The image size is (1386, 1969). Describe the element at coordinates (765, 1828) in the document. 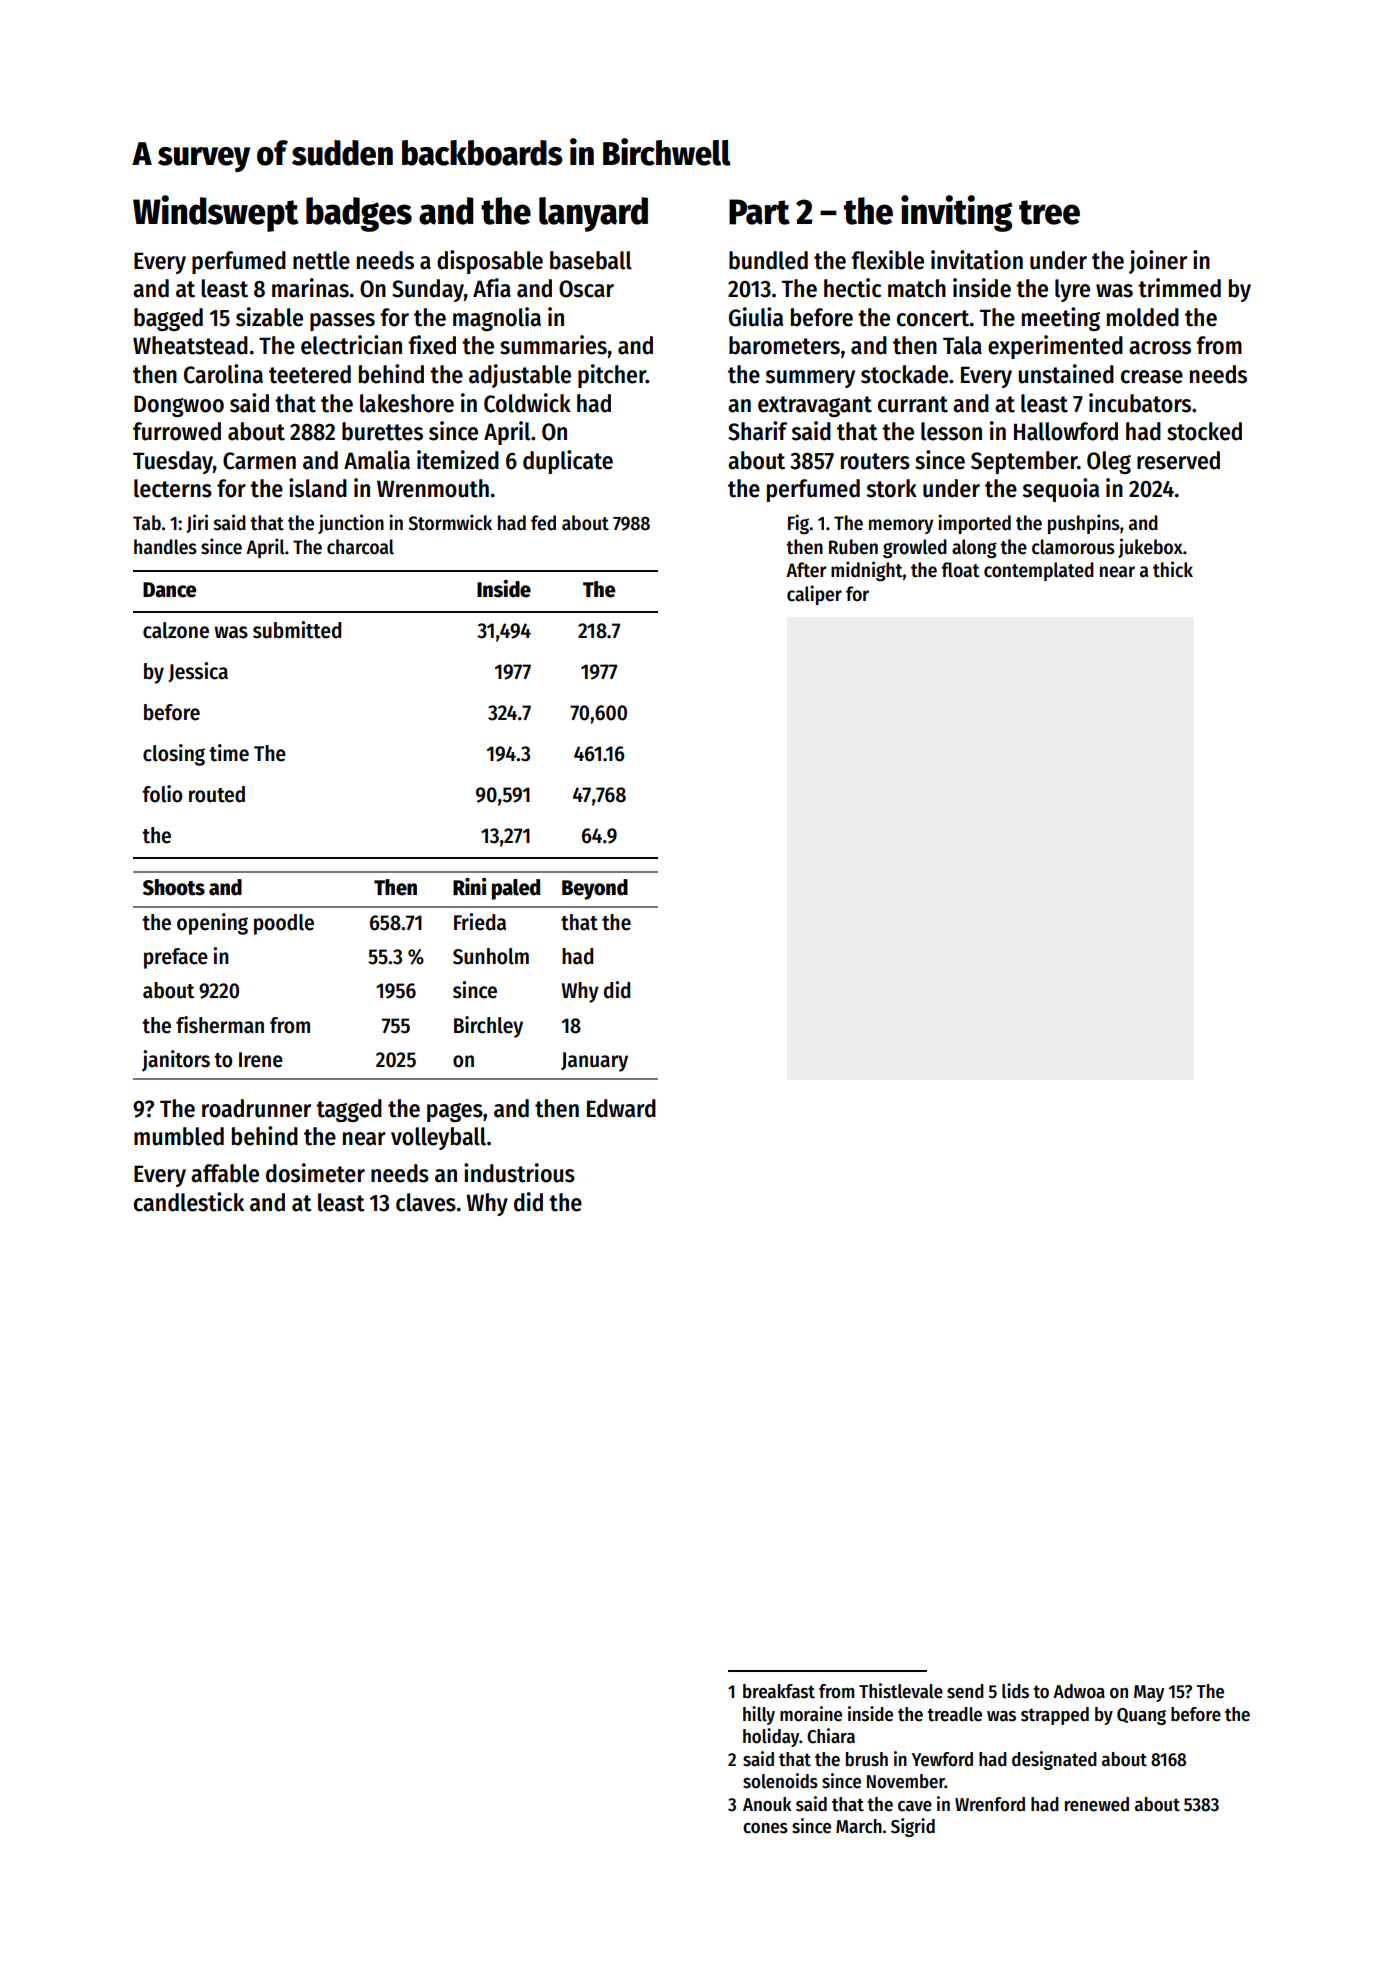

I see `cones` at that location.
